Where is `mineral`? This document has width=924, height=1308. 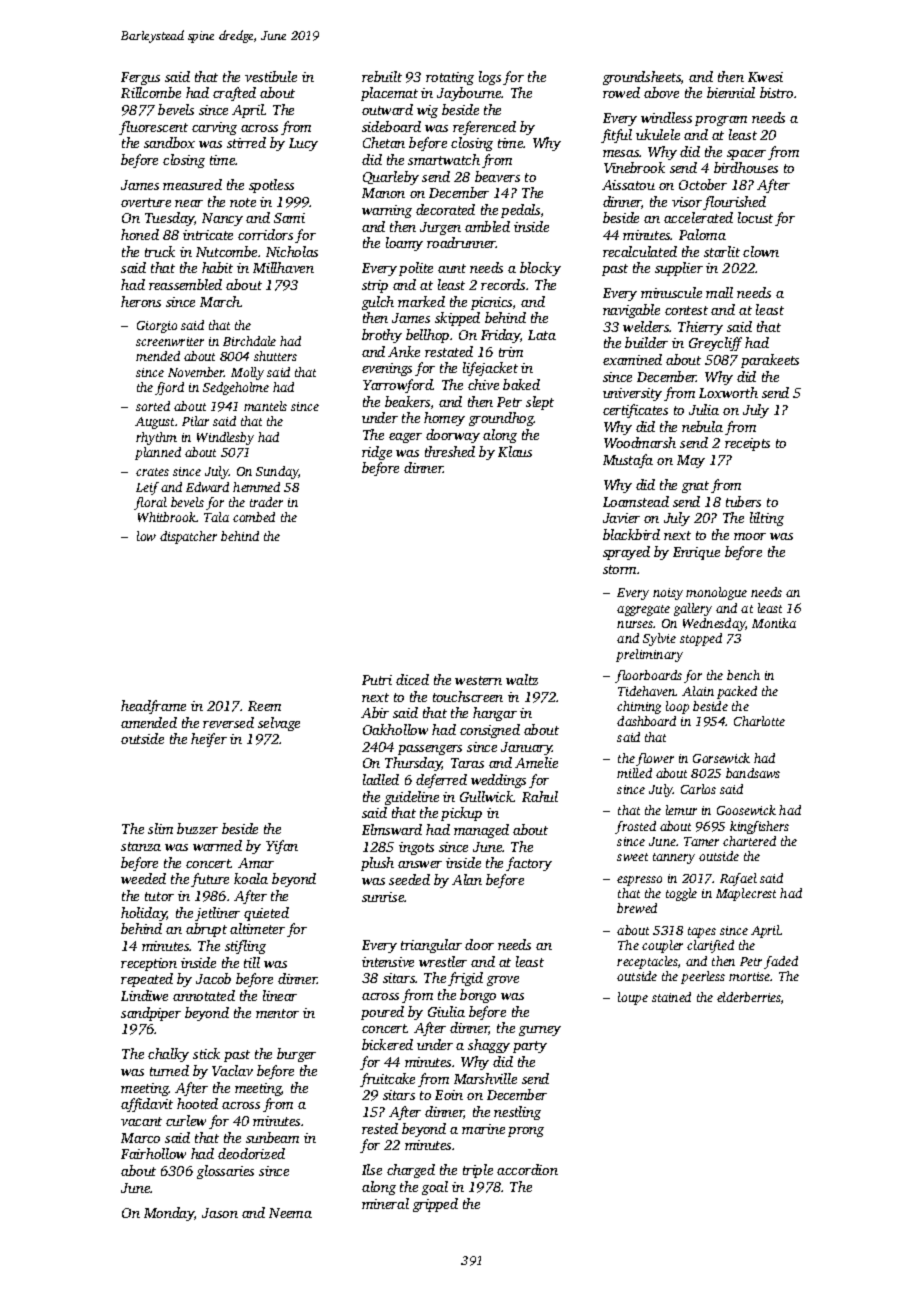
mineral is located at coordinates (385, 1203).
